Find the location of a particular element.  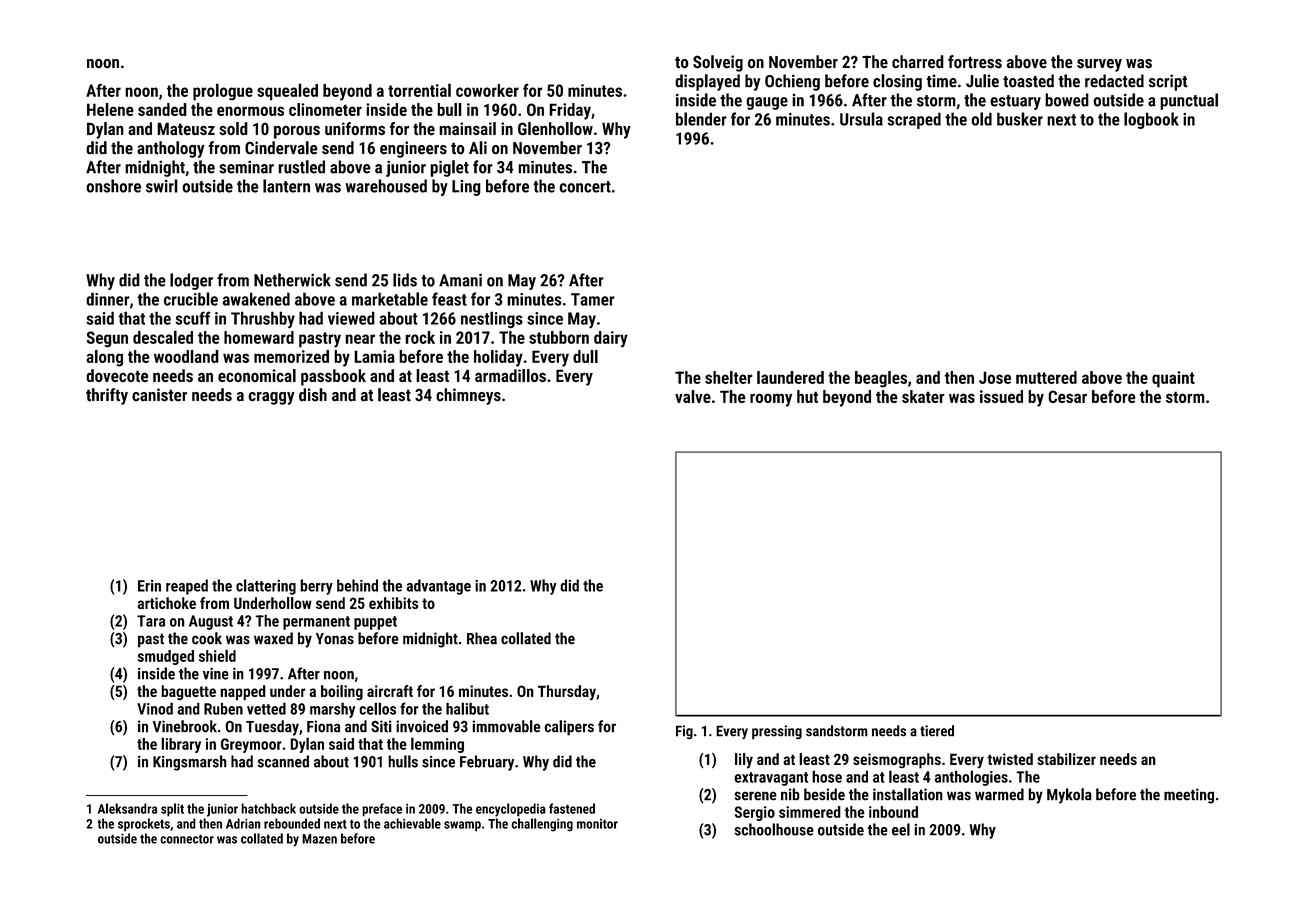

Amani is located at coordinates (460, 280).
